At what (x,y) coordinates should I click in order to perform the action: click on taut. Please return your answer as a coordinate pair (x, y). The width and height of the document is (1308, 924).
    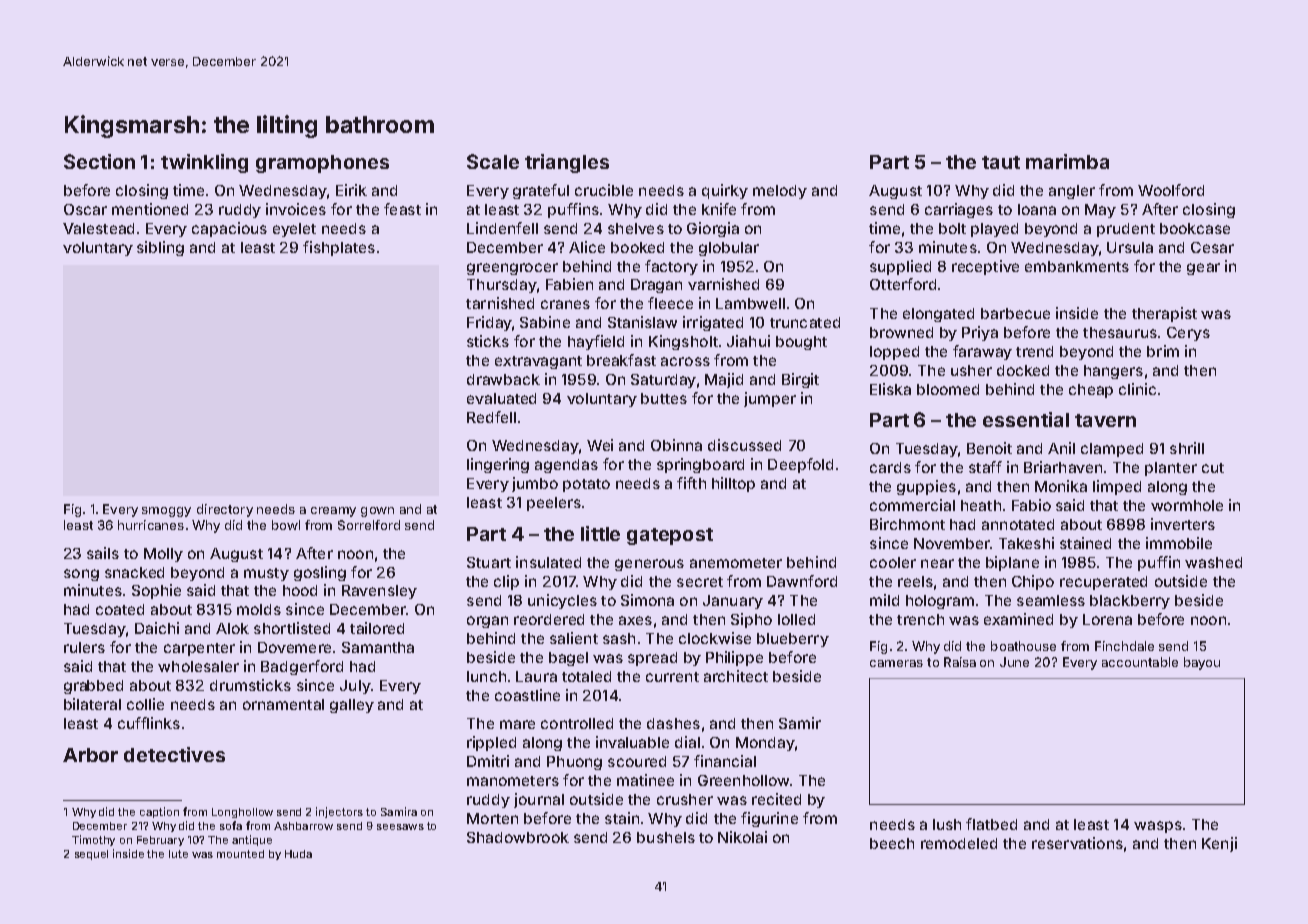
    Looking at the image, I should click on (1001, 162).
